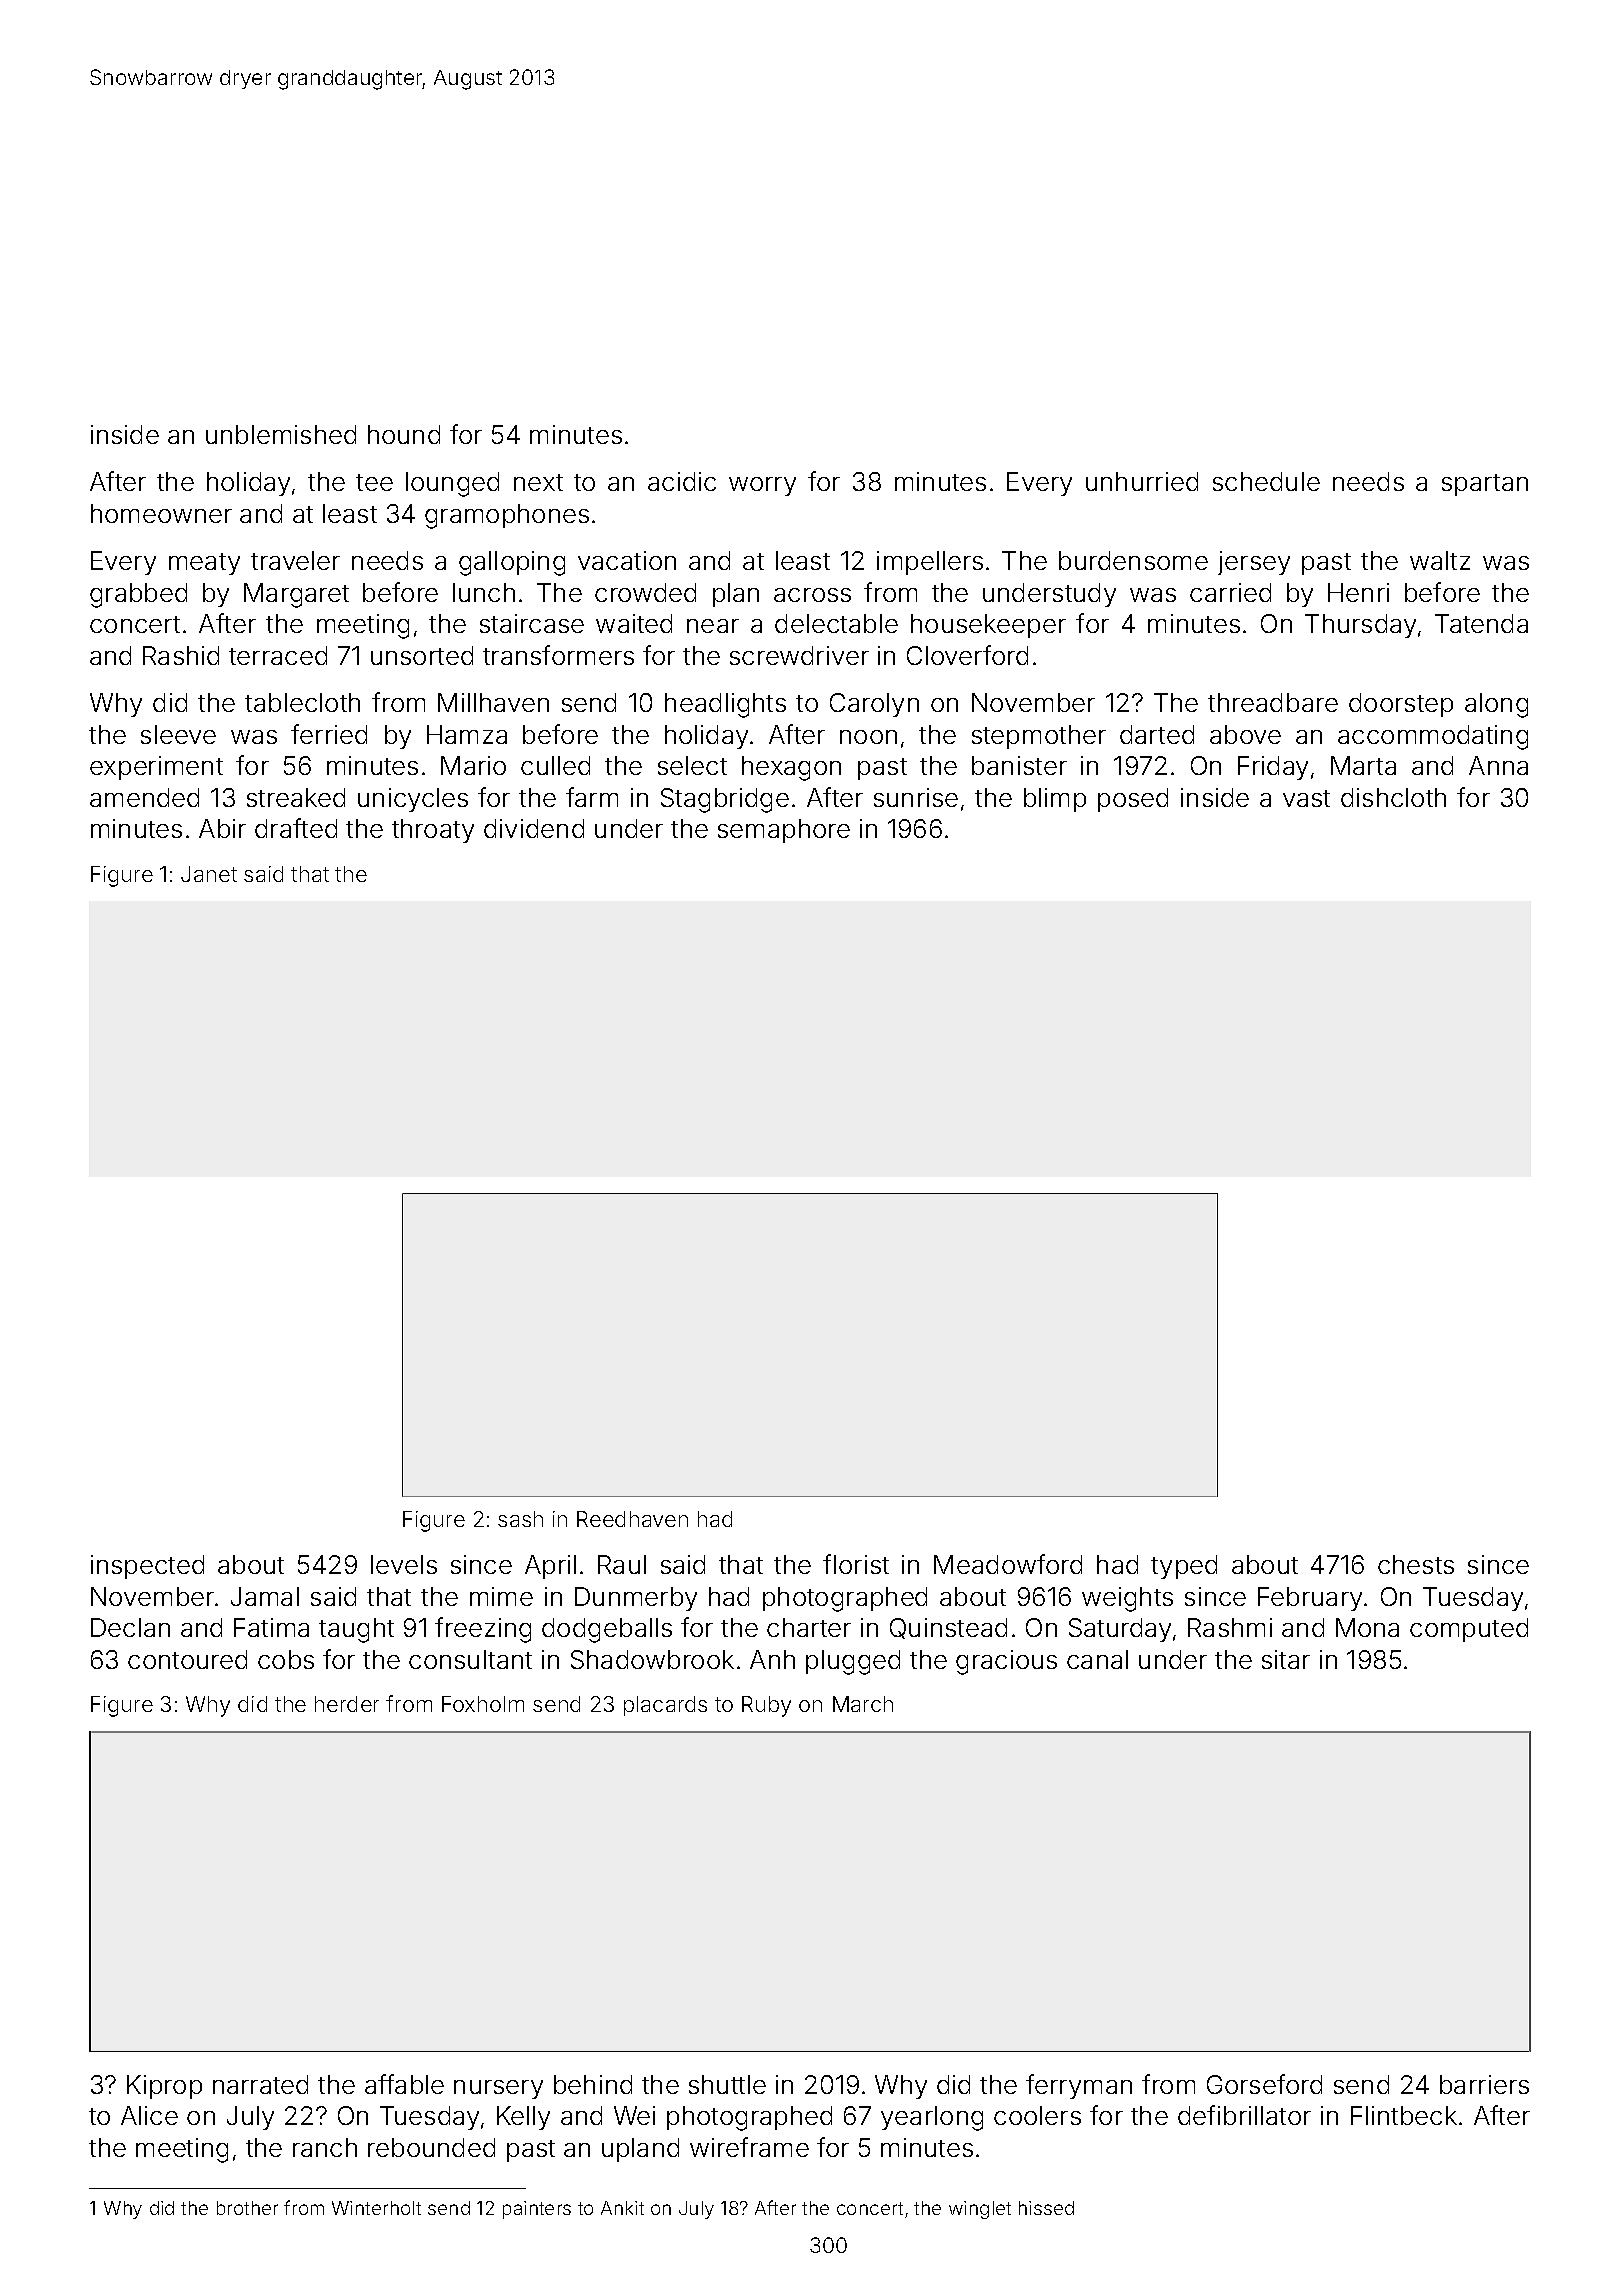 The width and height of the screenshot is (1620, 2292). Describe the element at coordinates (404, 434) in the screenshot. I see `hound` at that location.
